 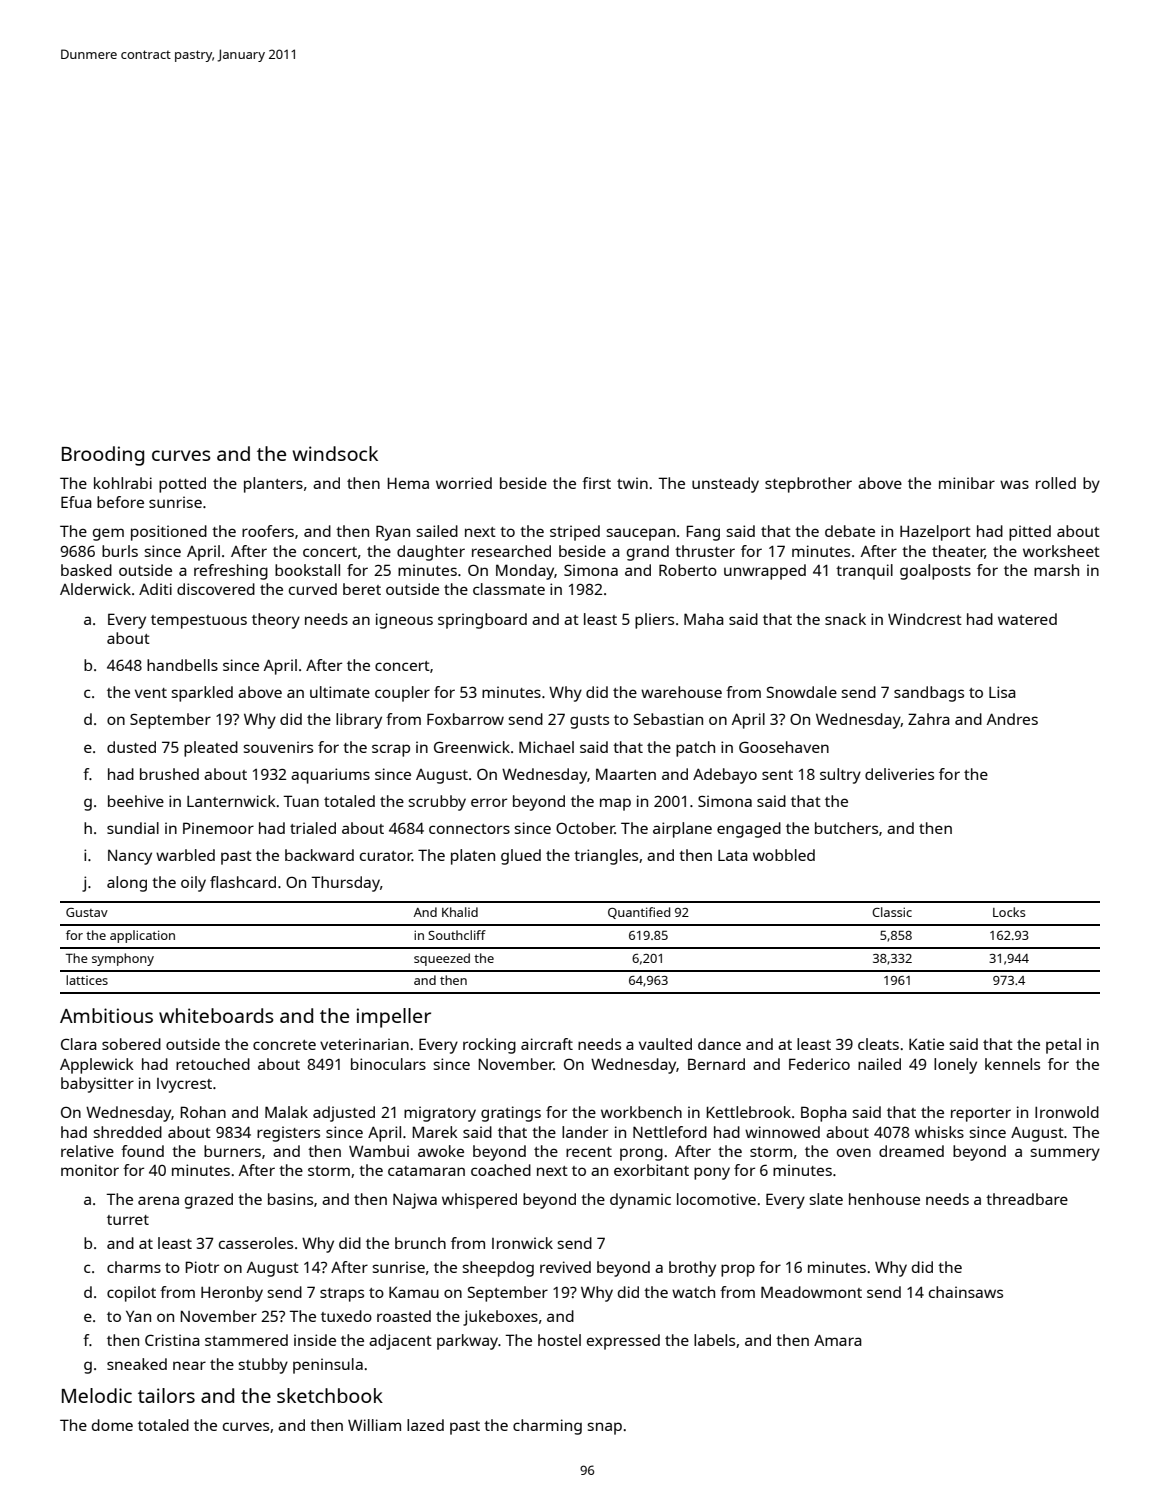 What do you see at coordinates (640, 1201) in the page?
I see `dynamic` at bounding box center [640, 1201].
